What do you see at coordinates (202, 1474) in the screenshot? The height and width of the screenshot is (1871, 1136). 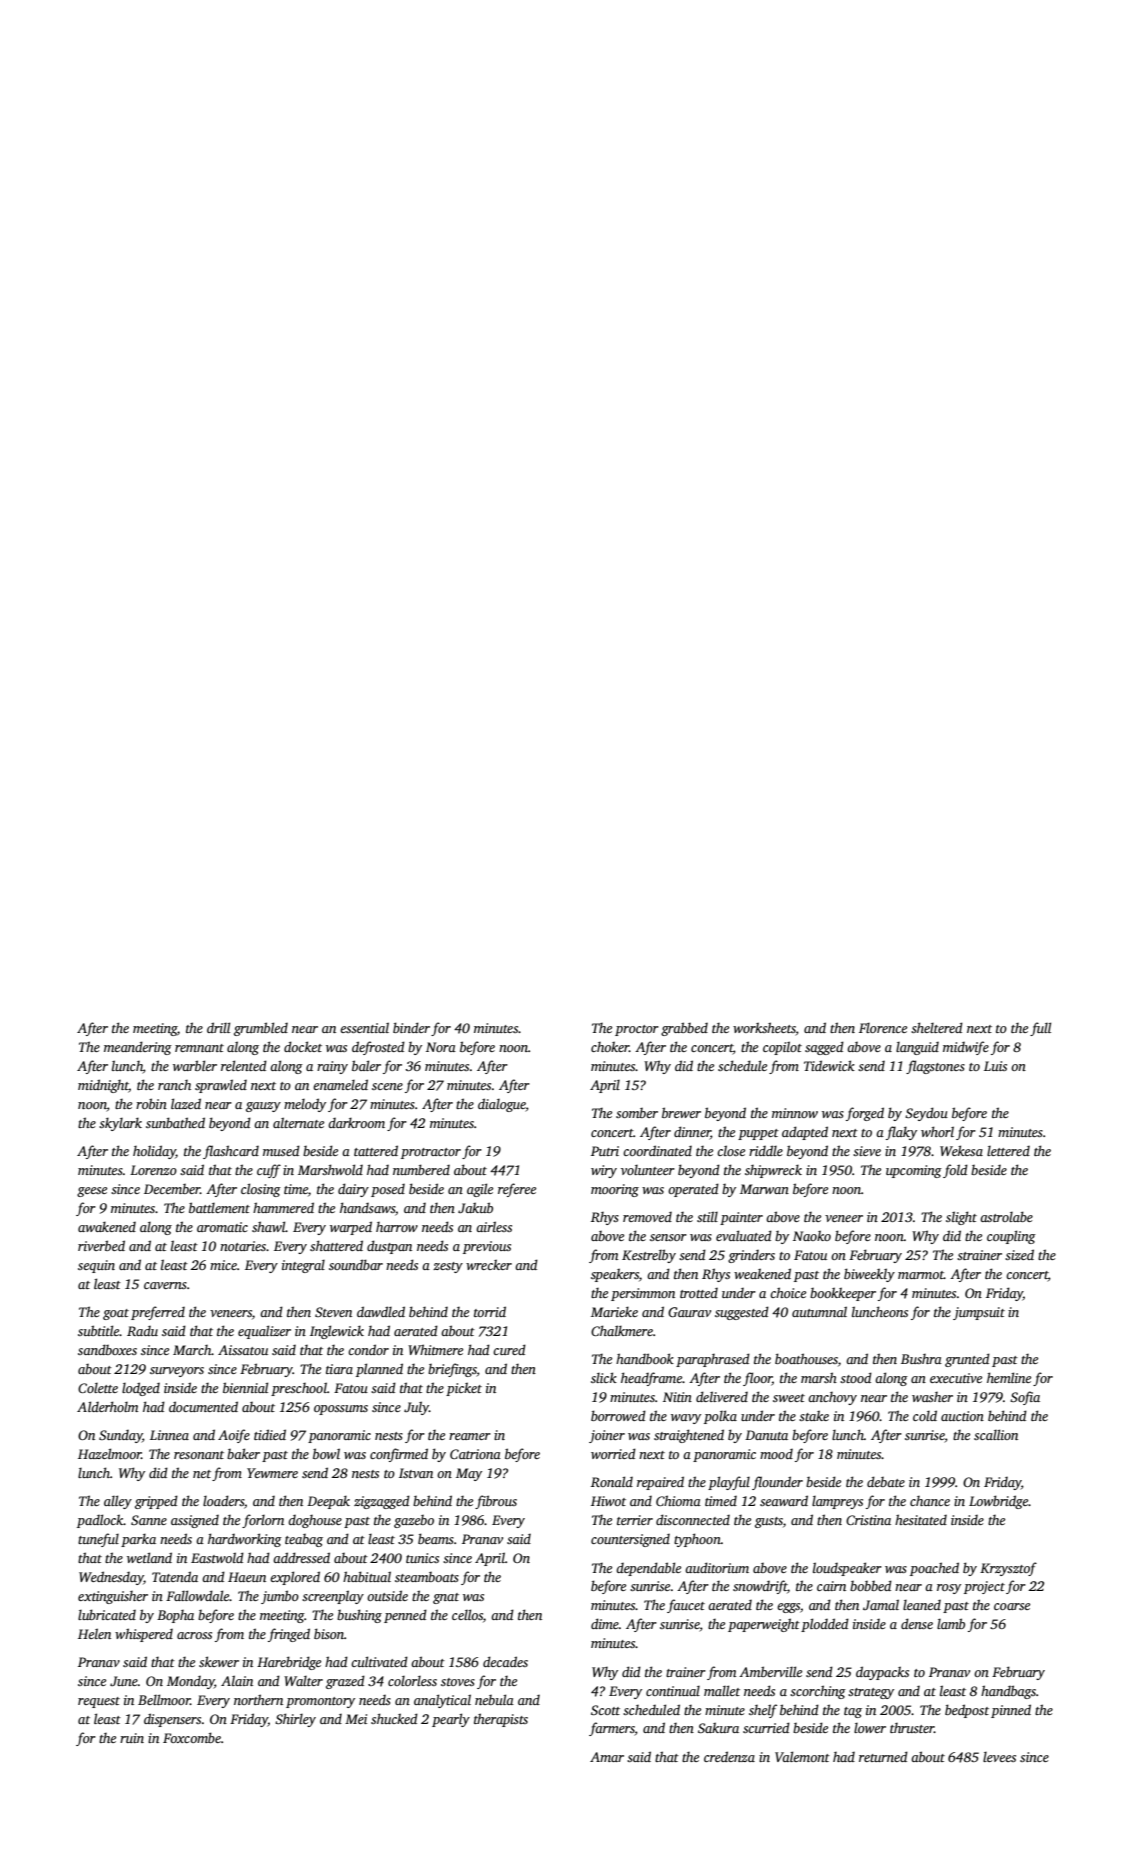 I see `net` at bounding box center [202, 1474].
